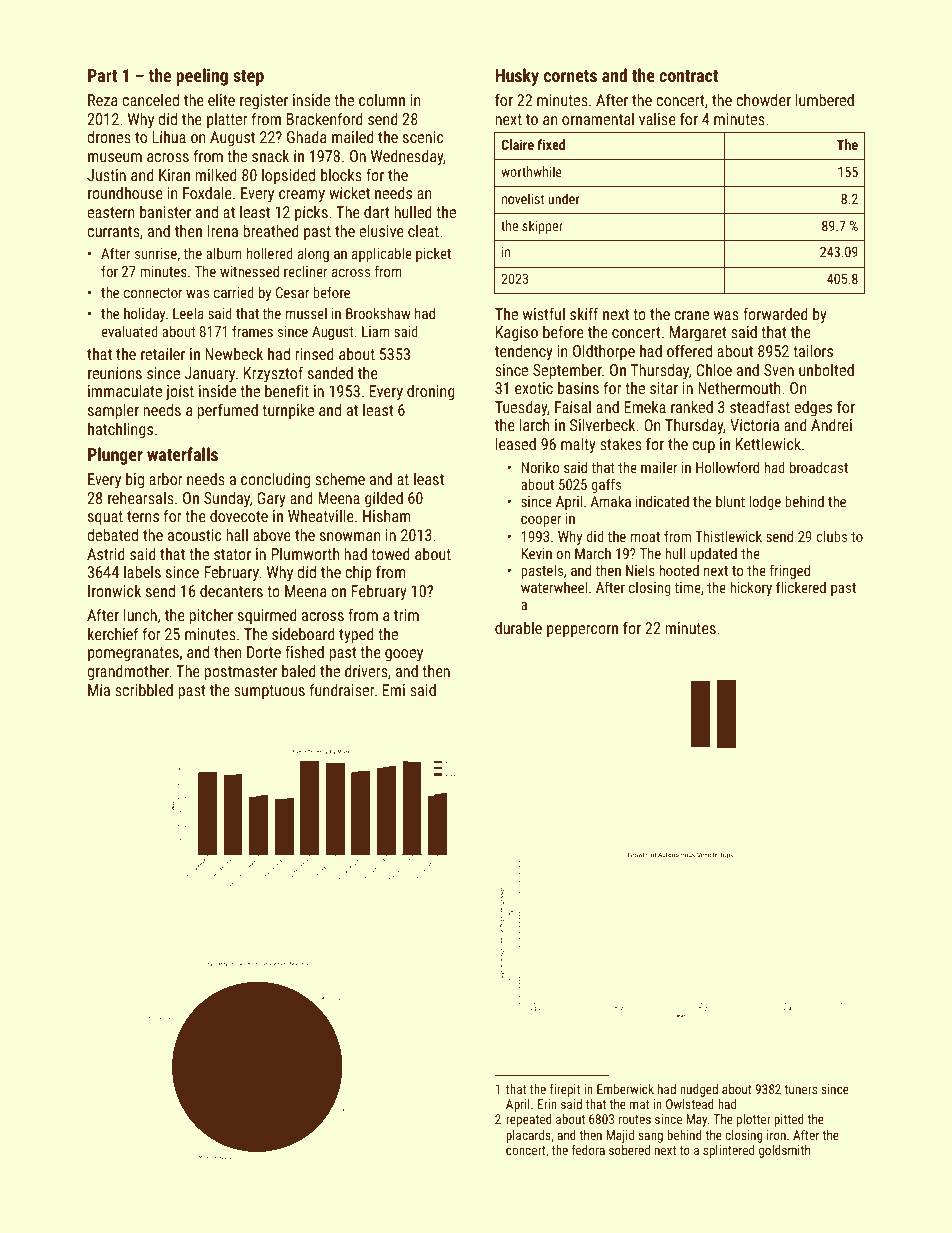  I want to click on Kevin, so click(536, 553).
